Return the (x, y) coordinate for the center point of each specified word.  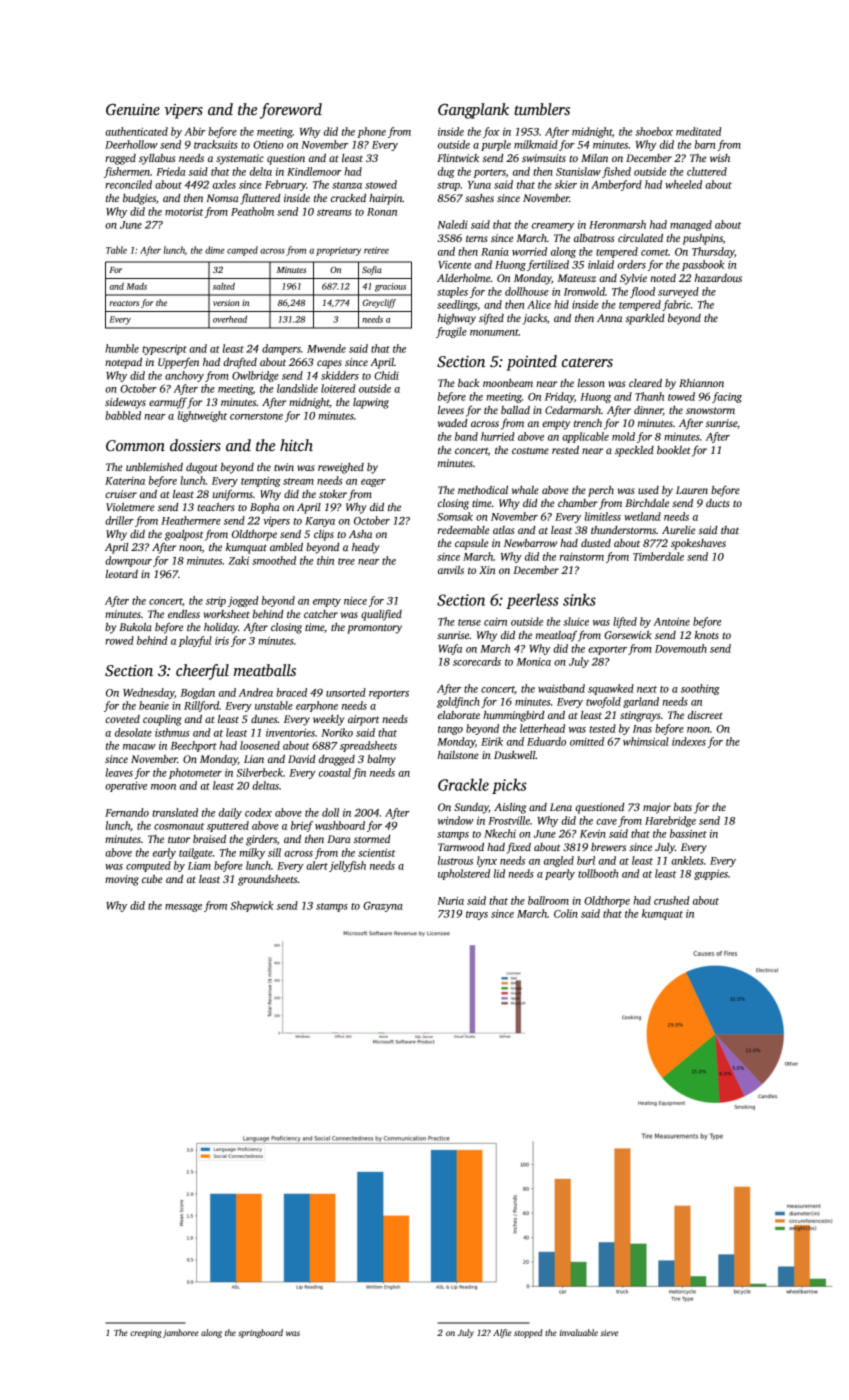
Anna (609, 318)
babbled (123, 415)
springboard (260, 1333)
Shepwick (252, 906)
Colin (566, 913)
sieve (609, 1333)
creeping (146, 1334)
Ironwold (584, 291)
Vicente (454, 265)
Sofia (372, 270)
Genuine (133, 110)
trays (477, 915)
